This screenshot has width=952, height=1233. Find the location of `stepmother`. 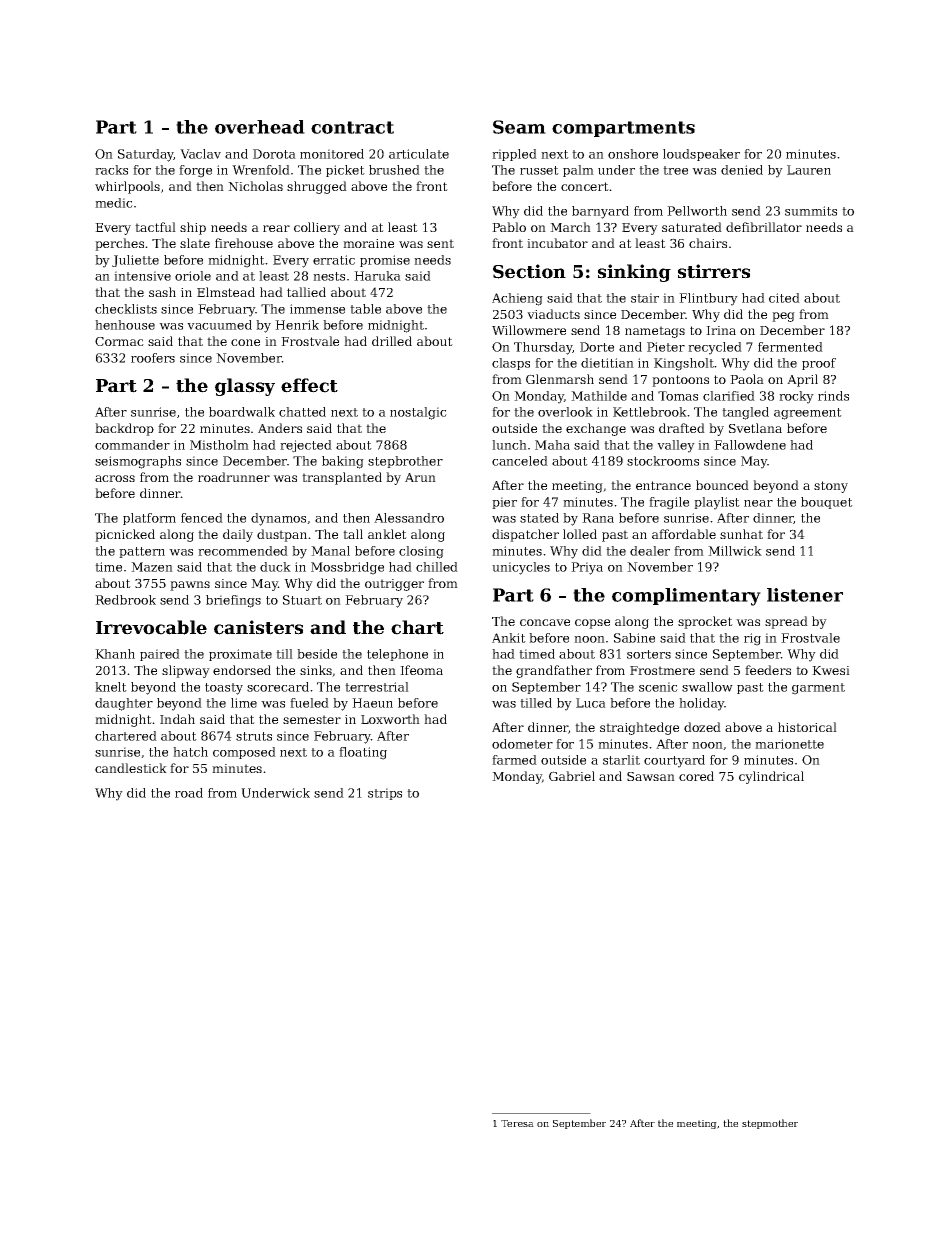

stepmother is located at coordinates (770, 1124).
